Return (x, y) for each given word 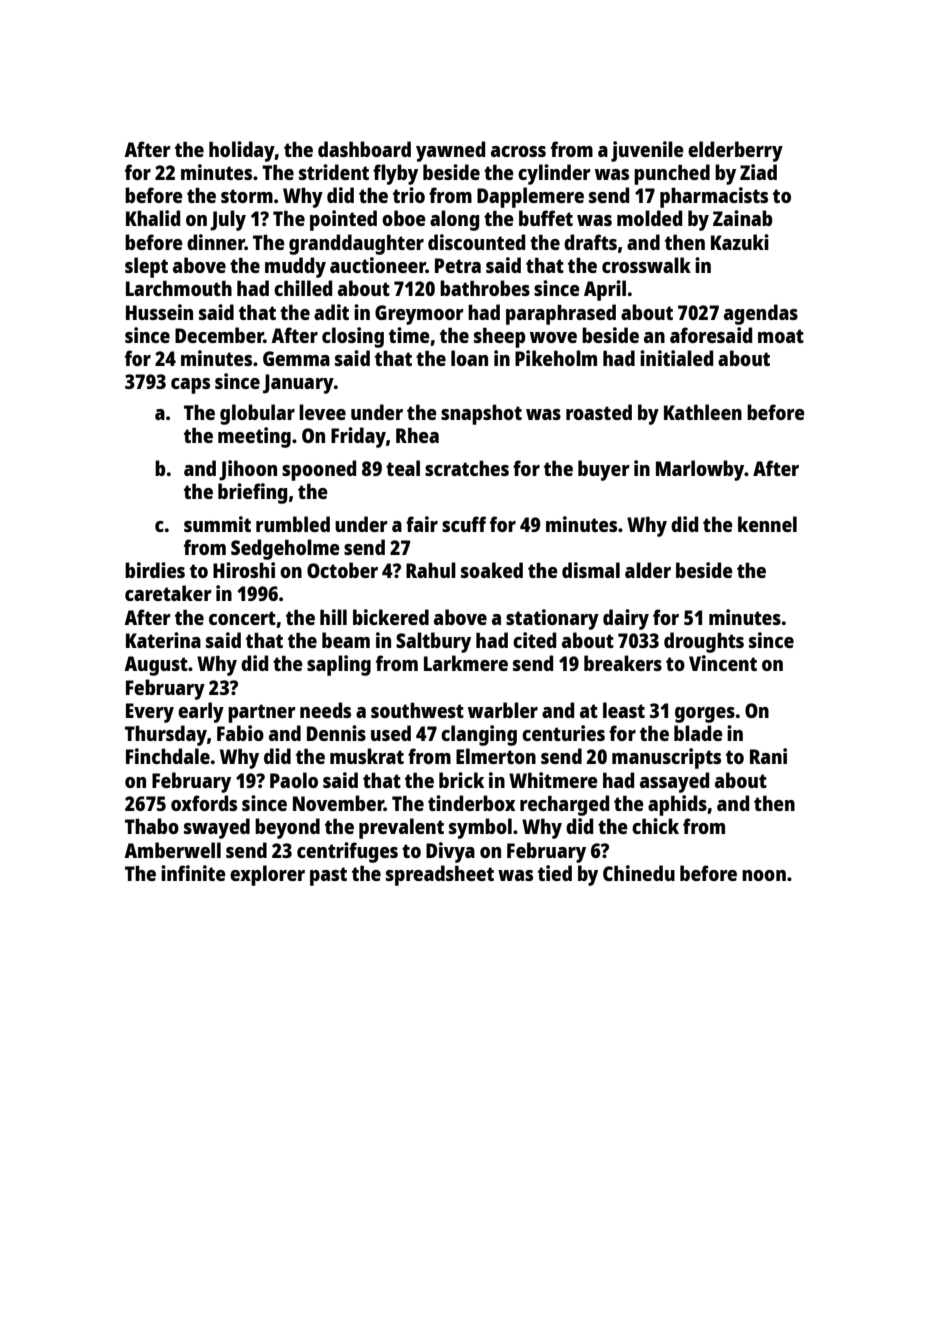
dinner (216, 242)
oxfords (204, 803)
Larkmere (466, 663)
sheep (500, 337)
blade (698, 733)
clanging (479, 735)
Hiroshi (244, 570)
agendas (761, 314)
